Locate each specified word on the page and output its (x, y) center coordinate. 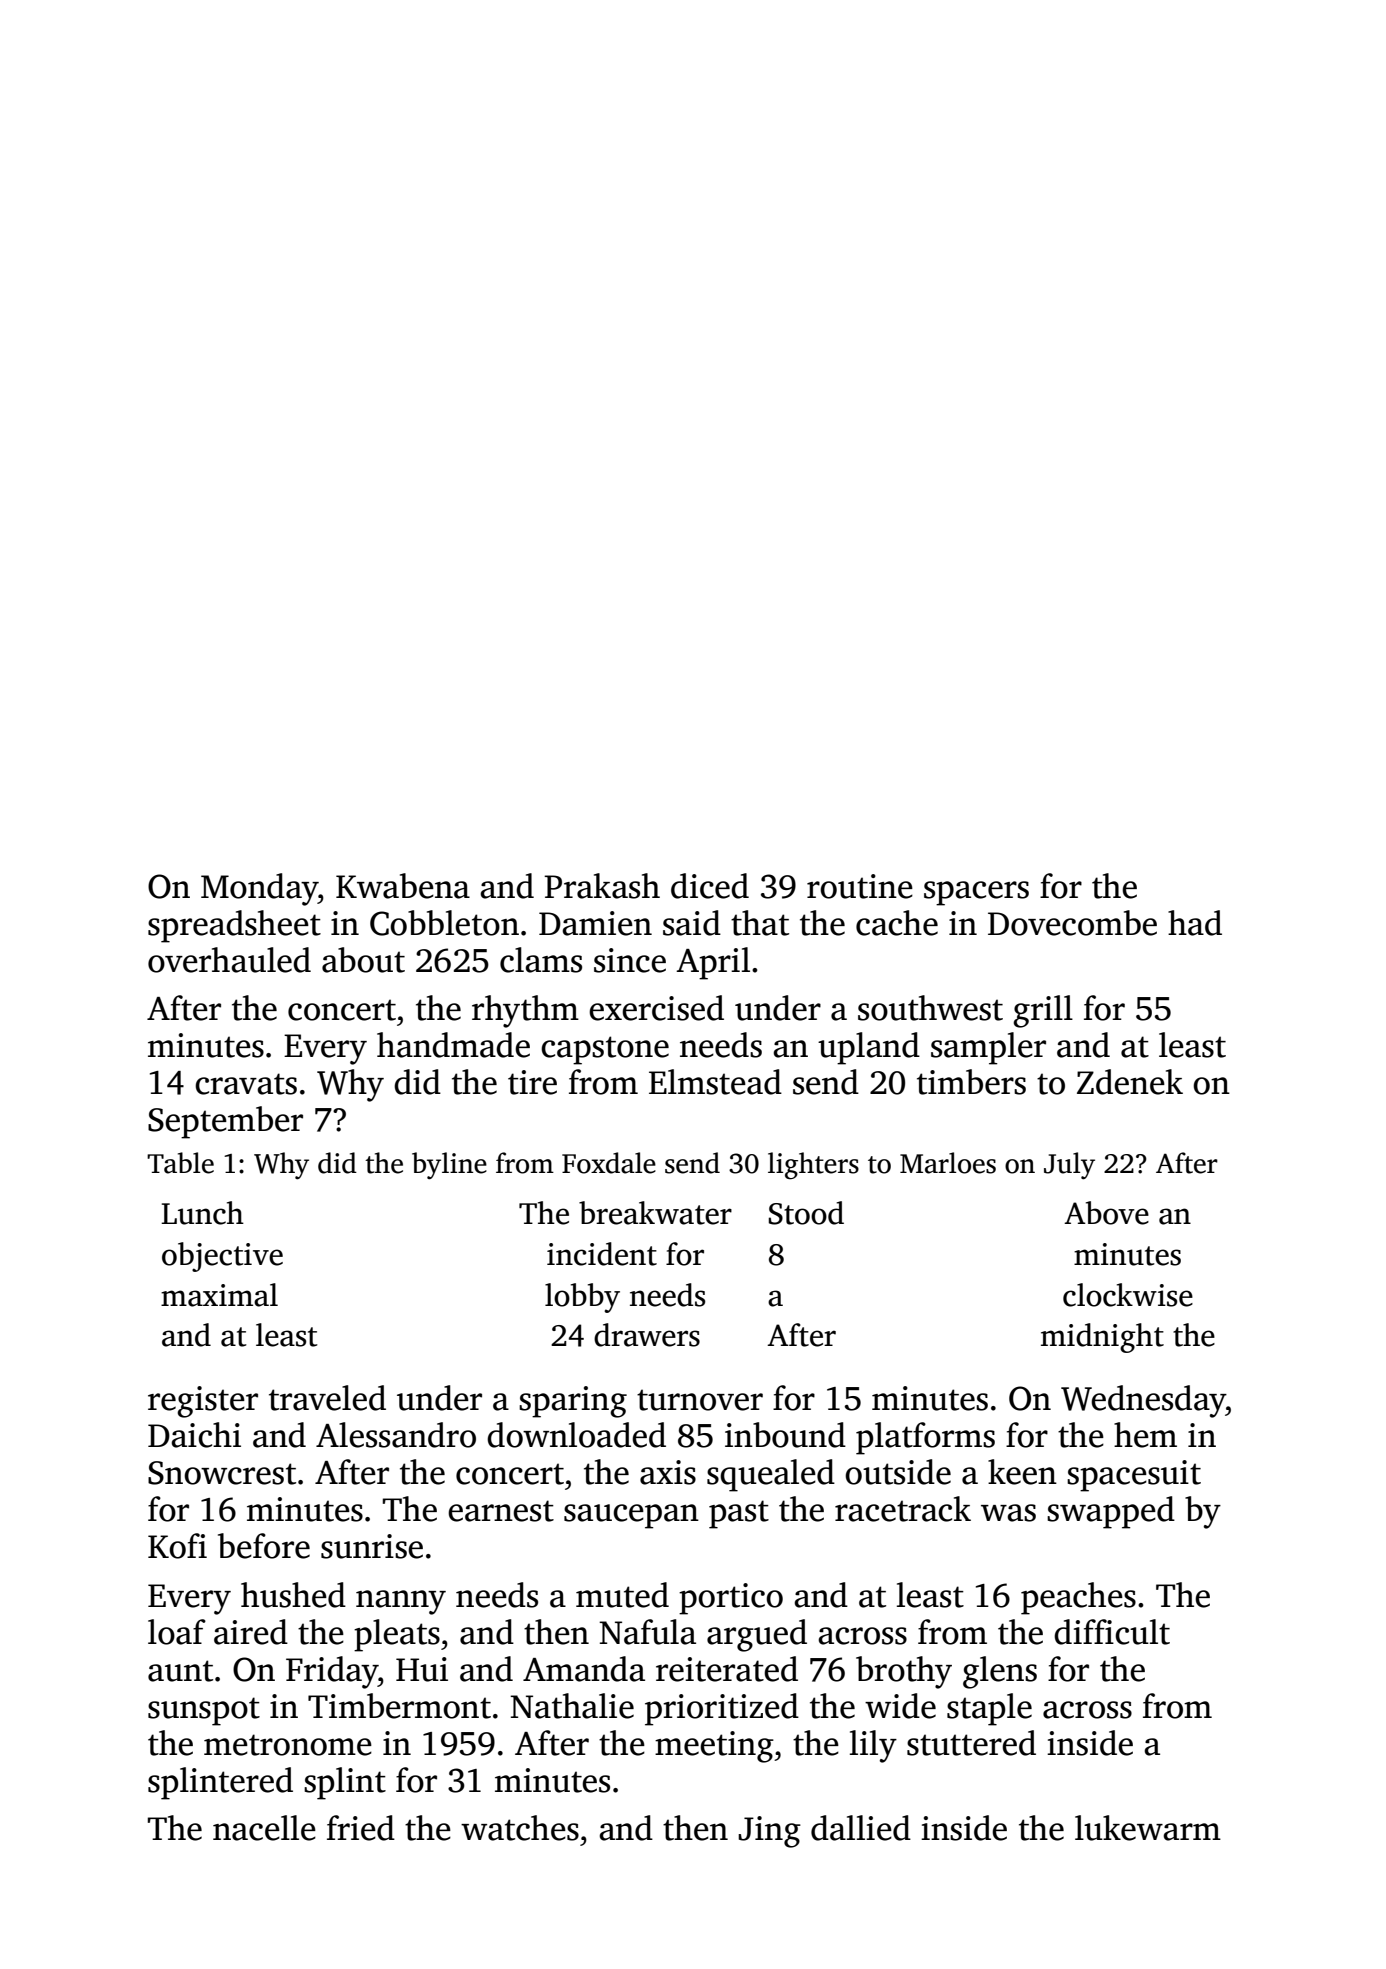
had (1195, 923)
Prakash (602, 886)
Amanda (584, 1669)
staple (989, 1709)
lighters (813, 1166)
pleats (397, 1635)
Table (180, 1163)
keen (1022, 1472)
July (1069, 1166)
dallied (861, 1828)
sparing (573, 1402)
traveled (327, 1398)
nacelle (264, 1828)
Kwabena (403, 886)
